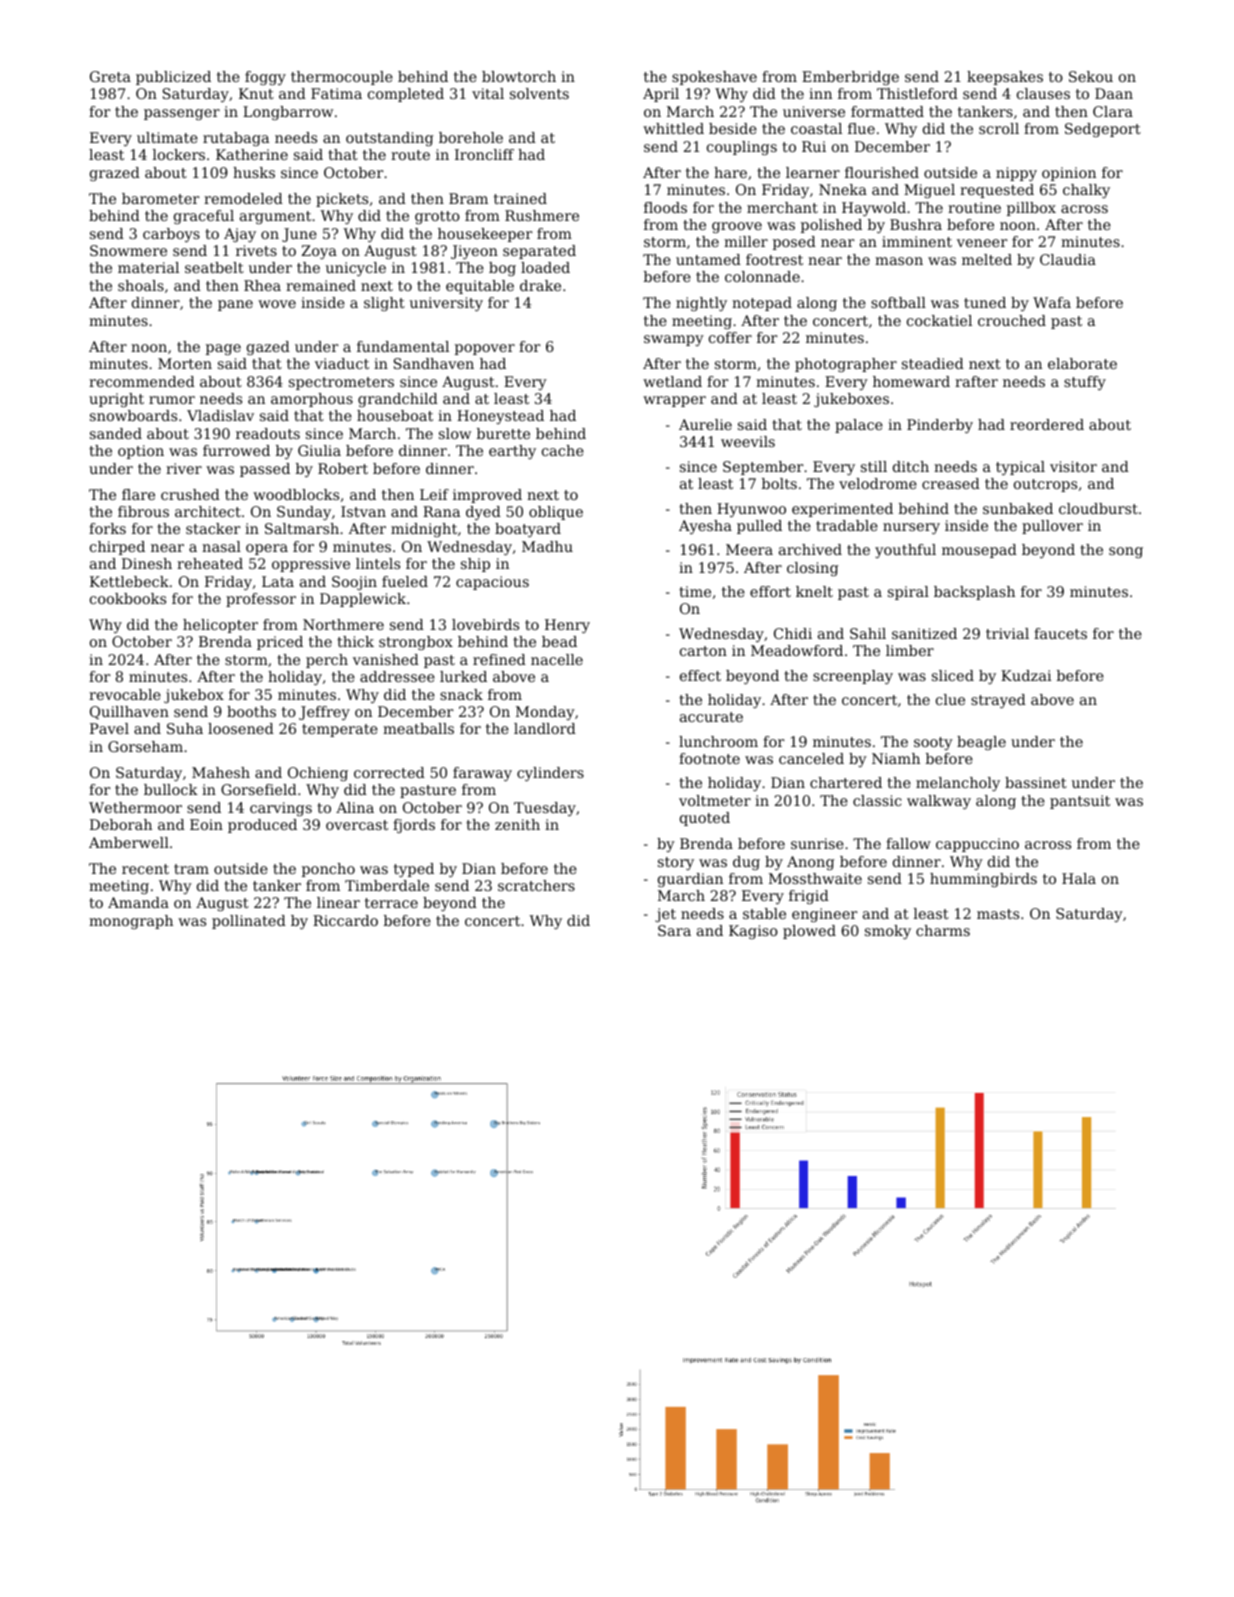 This document has height=1597, width=1234. What do you see at coordinates (125, 694) in the document?
I see `revocable` at bounding box center [125, 694].
